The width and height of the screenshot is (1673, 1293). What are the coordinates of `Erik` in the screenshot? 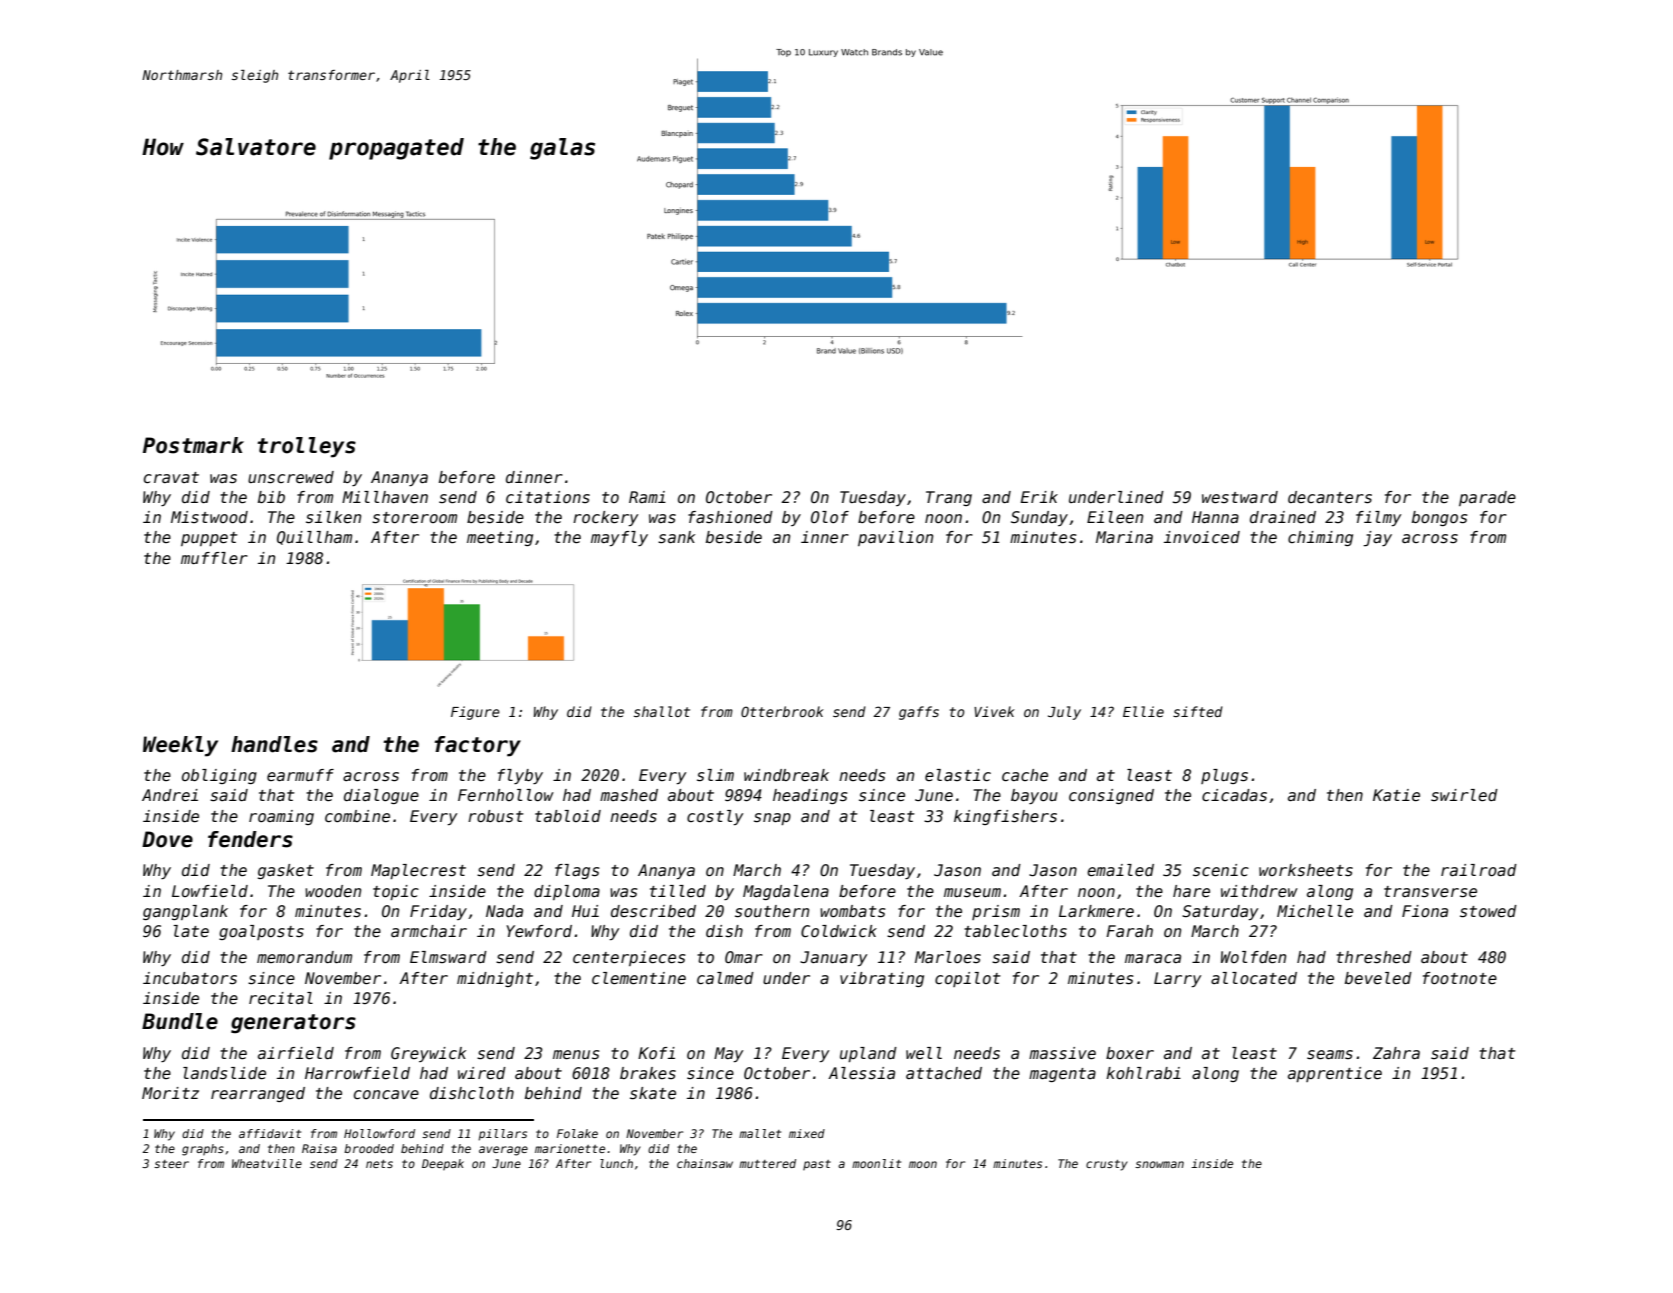 It's located at (1039, 497).
